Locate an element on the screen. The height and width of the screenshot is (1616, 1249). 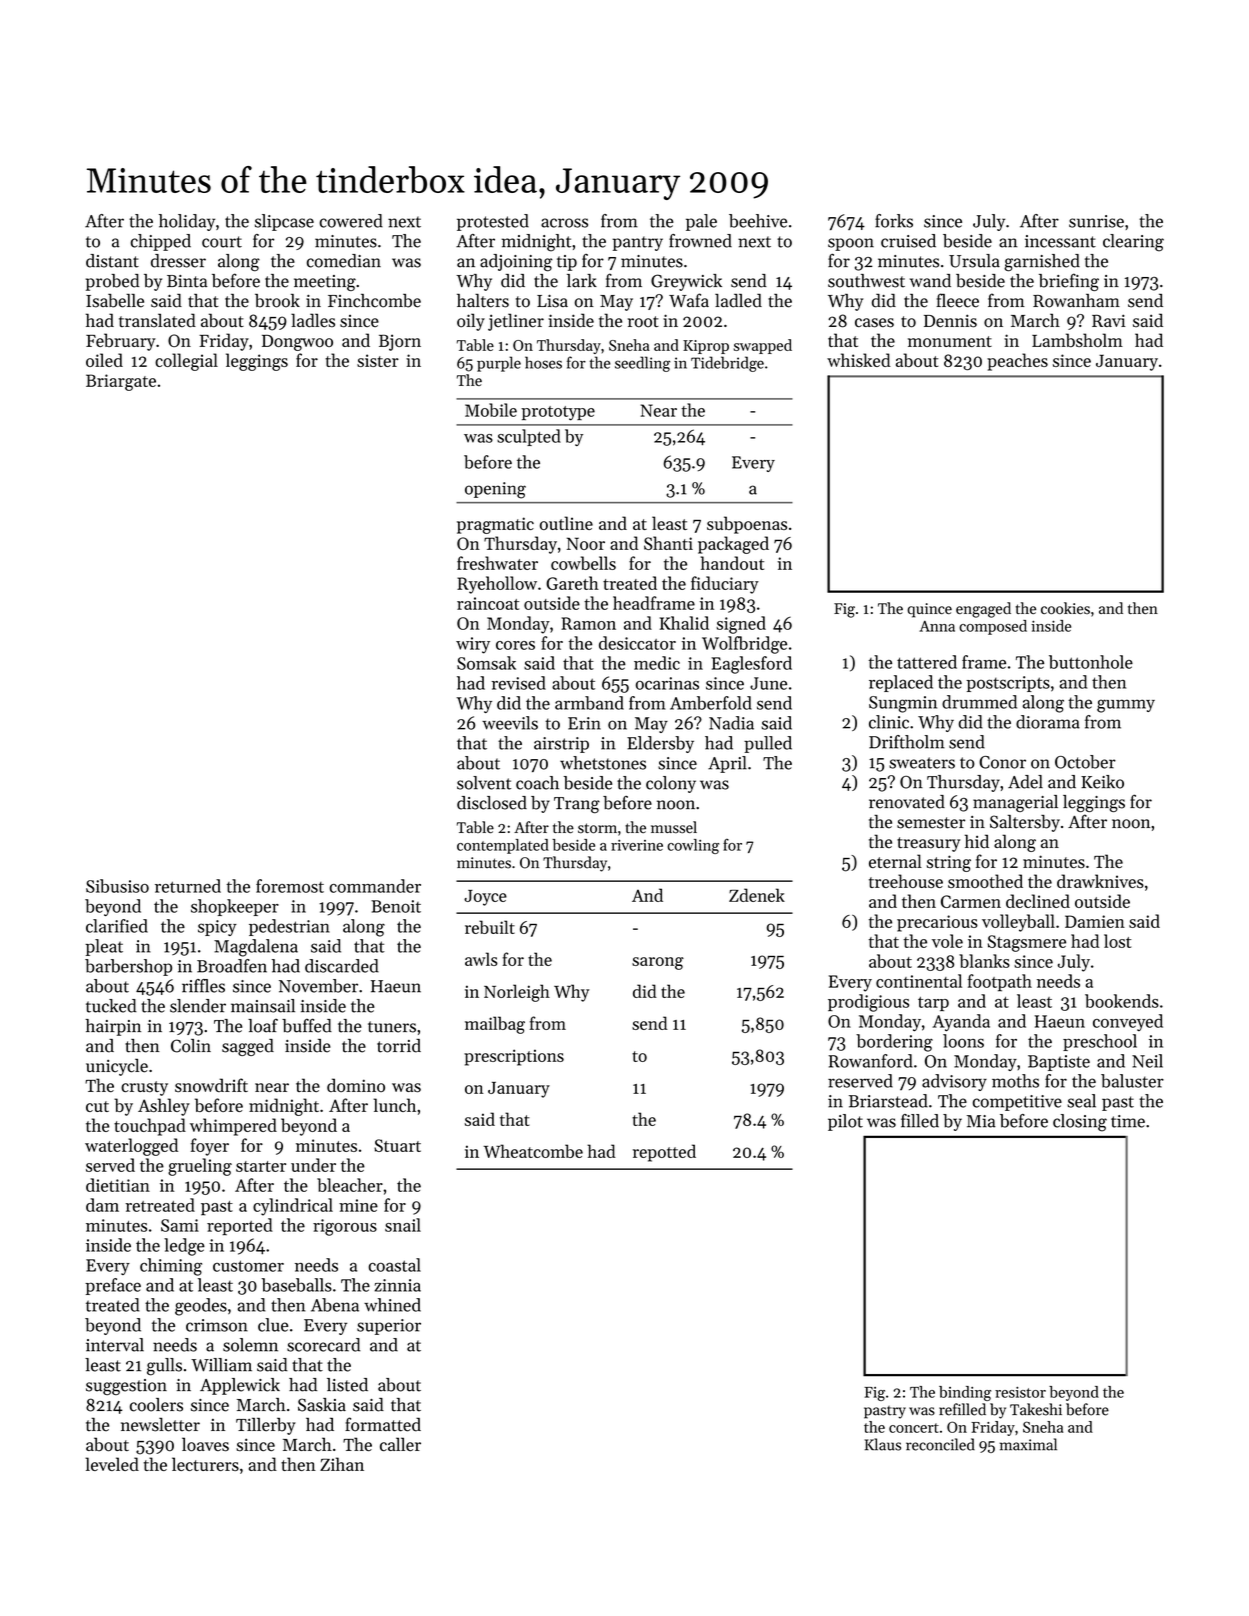
across is located at coordinates (564, 223).
